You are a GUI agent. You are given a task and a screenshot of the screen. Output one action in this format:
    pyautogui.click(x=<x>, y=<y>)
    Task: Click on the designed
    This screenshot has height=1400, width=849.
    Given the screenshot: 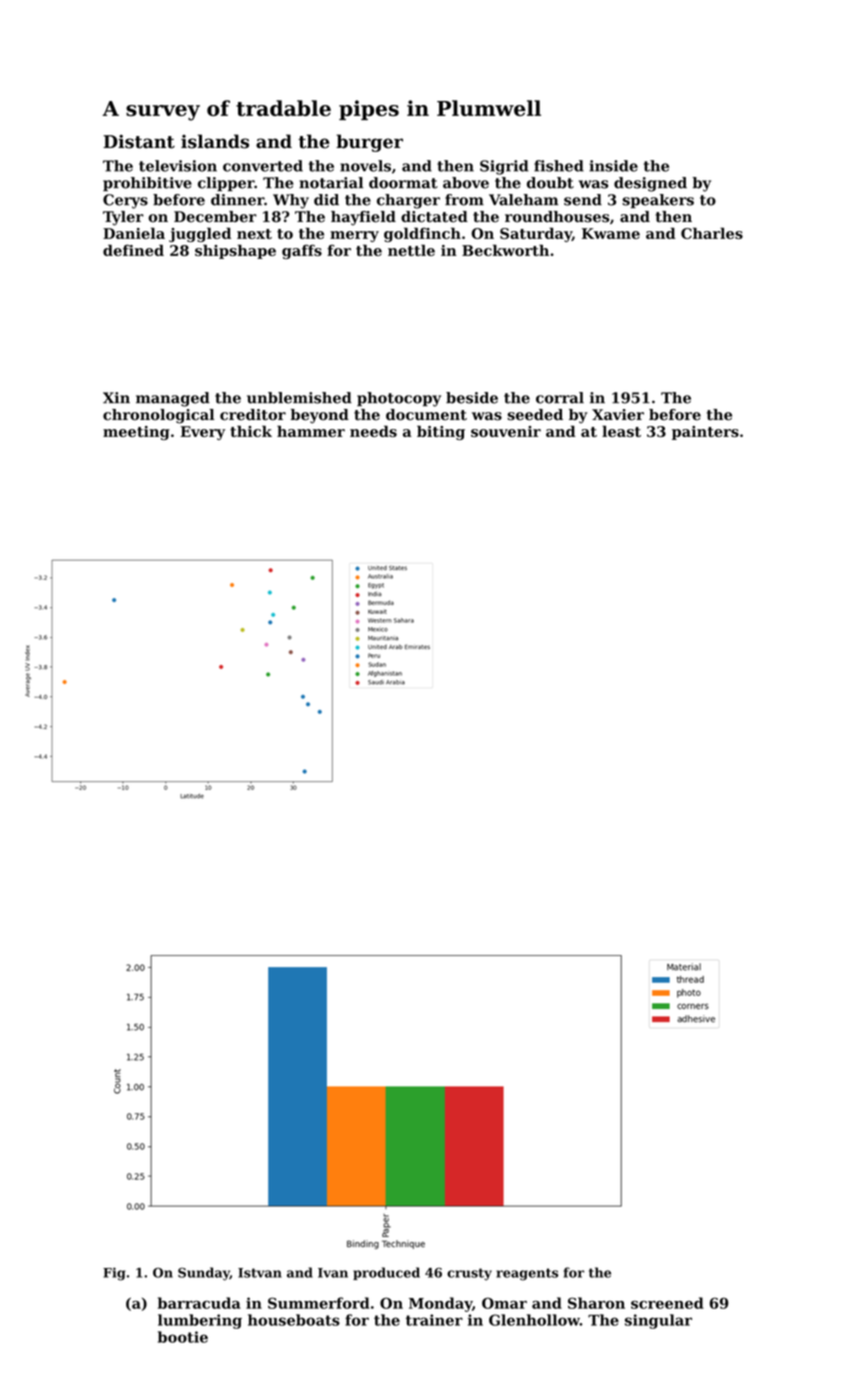 What is the action you would take?
    pyautogui.click(x=650, y=184)
